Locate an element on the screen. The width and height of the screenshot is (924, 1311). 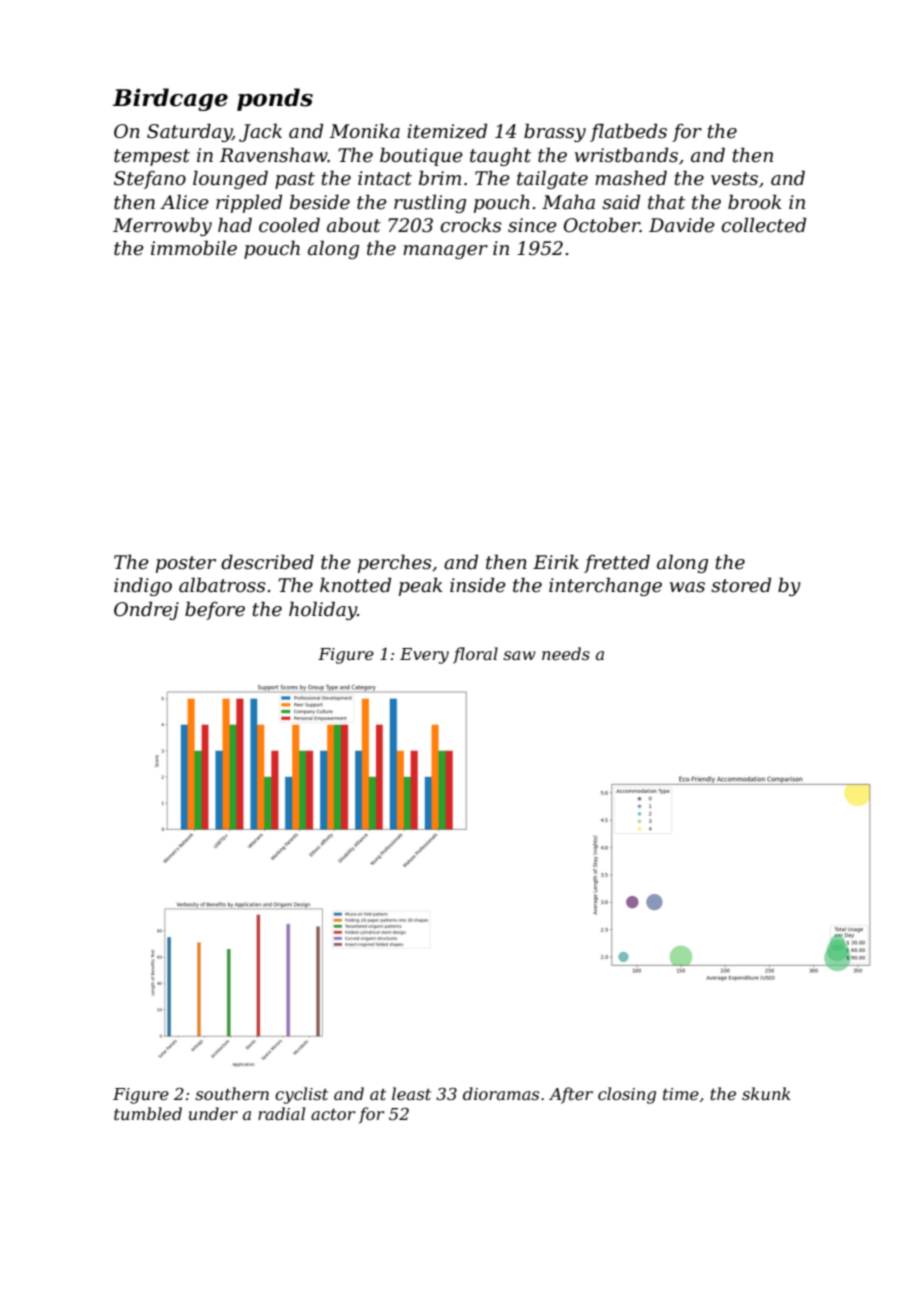
closing is located at coordinates (627, 1095).
